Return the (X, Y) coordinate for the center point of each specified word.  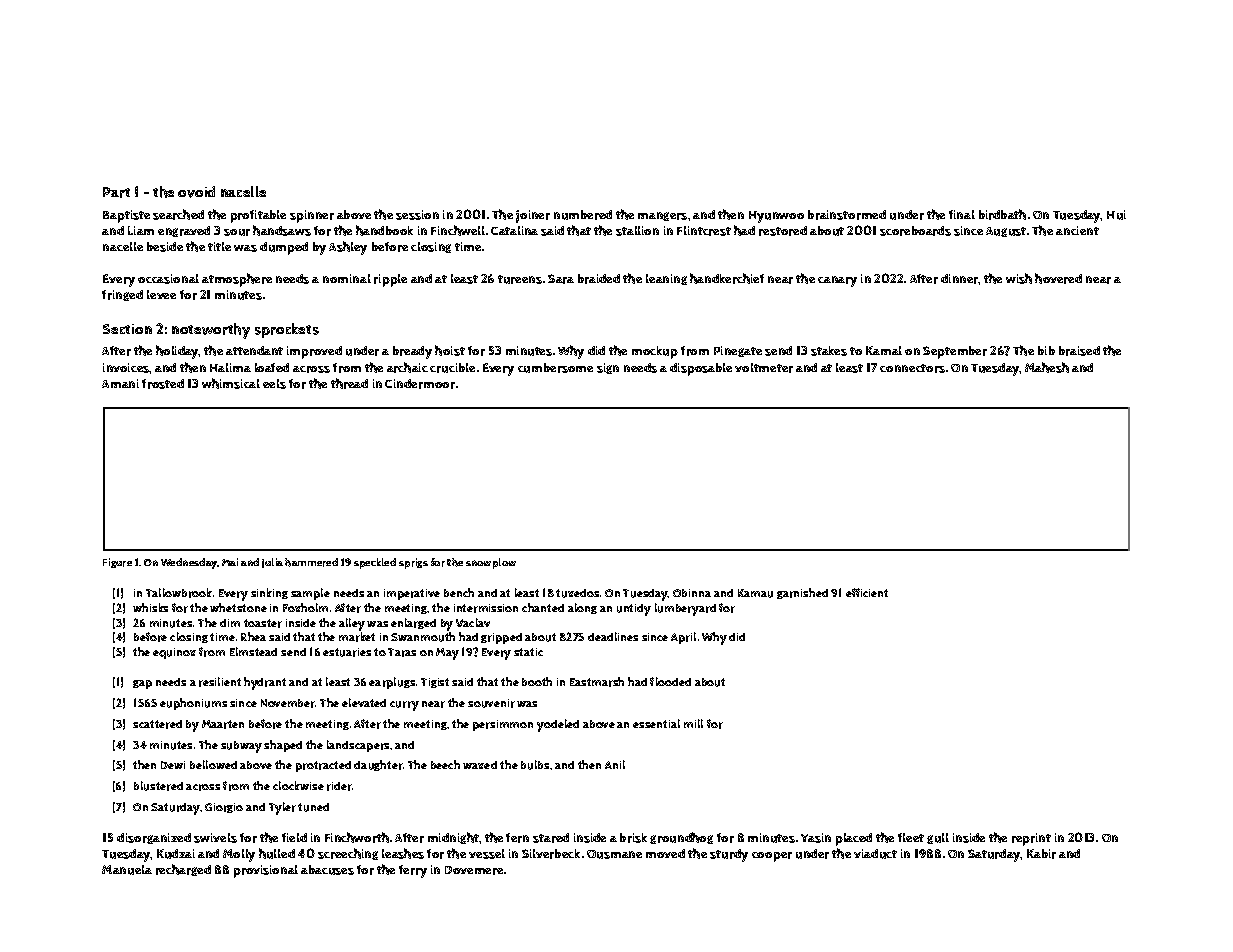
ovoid (196, 192)
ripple (390, 280)
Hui (1116, 215)
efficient (867, 592)
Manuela (127, 870)
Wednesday (189, 563)
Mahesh (1047, 367)
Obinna (692, 593)
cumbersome (555, 368)
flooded (670, 681)
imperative (412, 594)
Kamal (884, 350)
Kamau (755, 593)
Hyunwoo (776, 217)
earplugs (392, 683)
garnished (802, 593)
